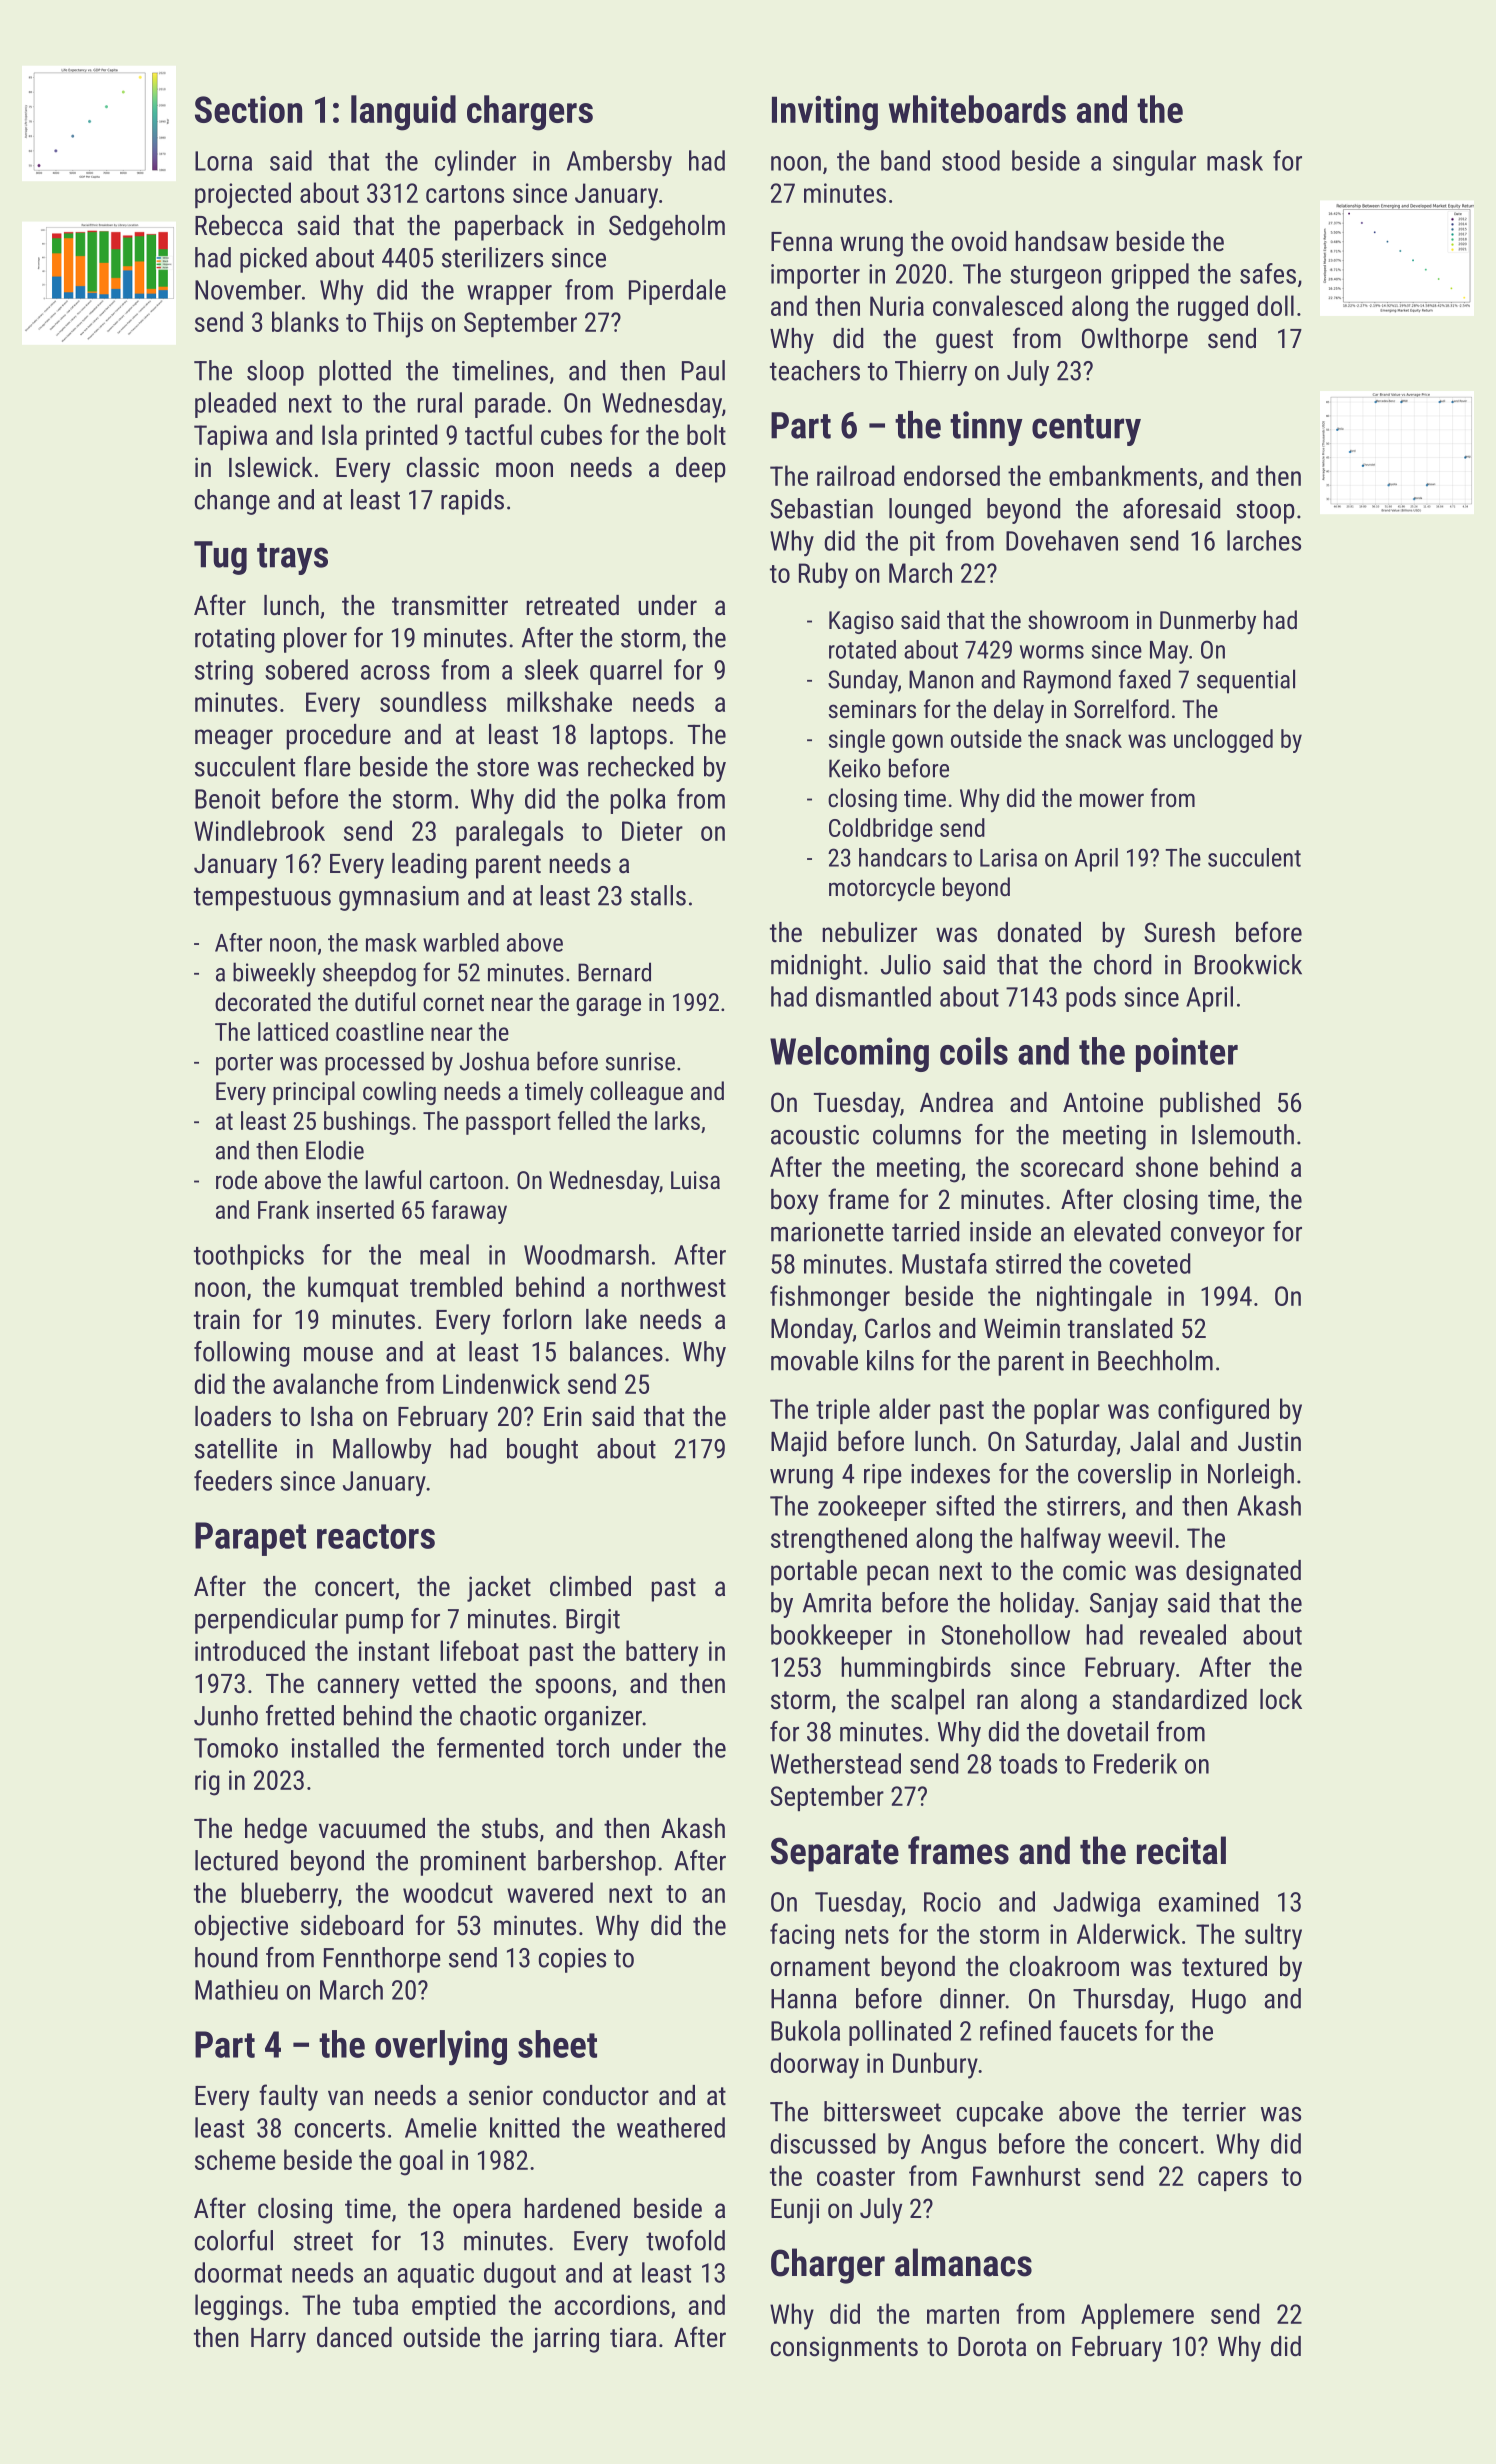  Describe the element at coordinates (927, 1702) in the screenshot. I see `scalpel` at that location.
